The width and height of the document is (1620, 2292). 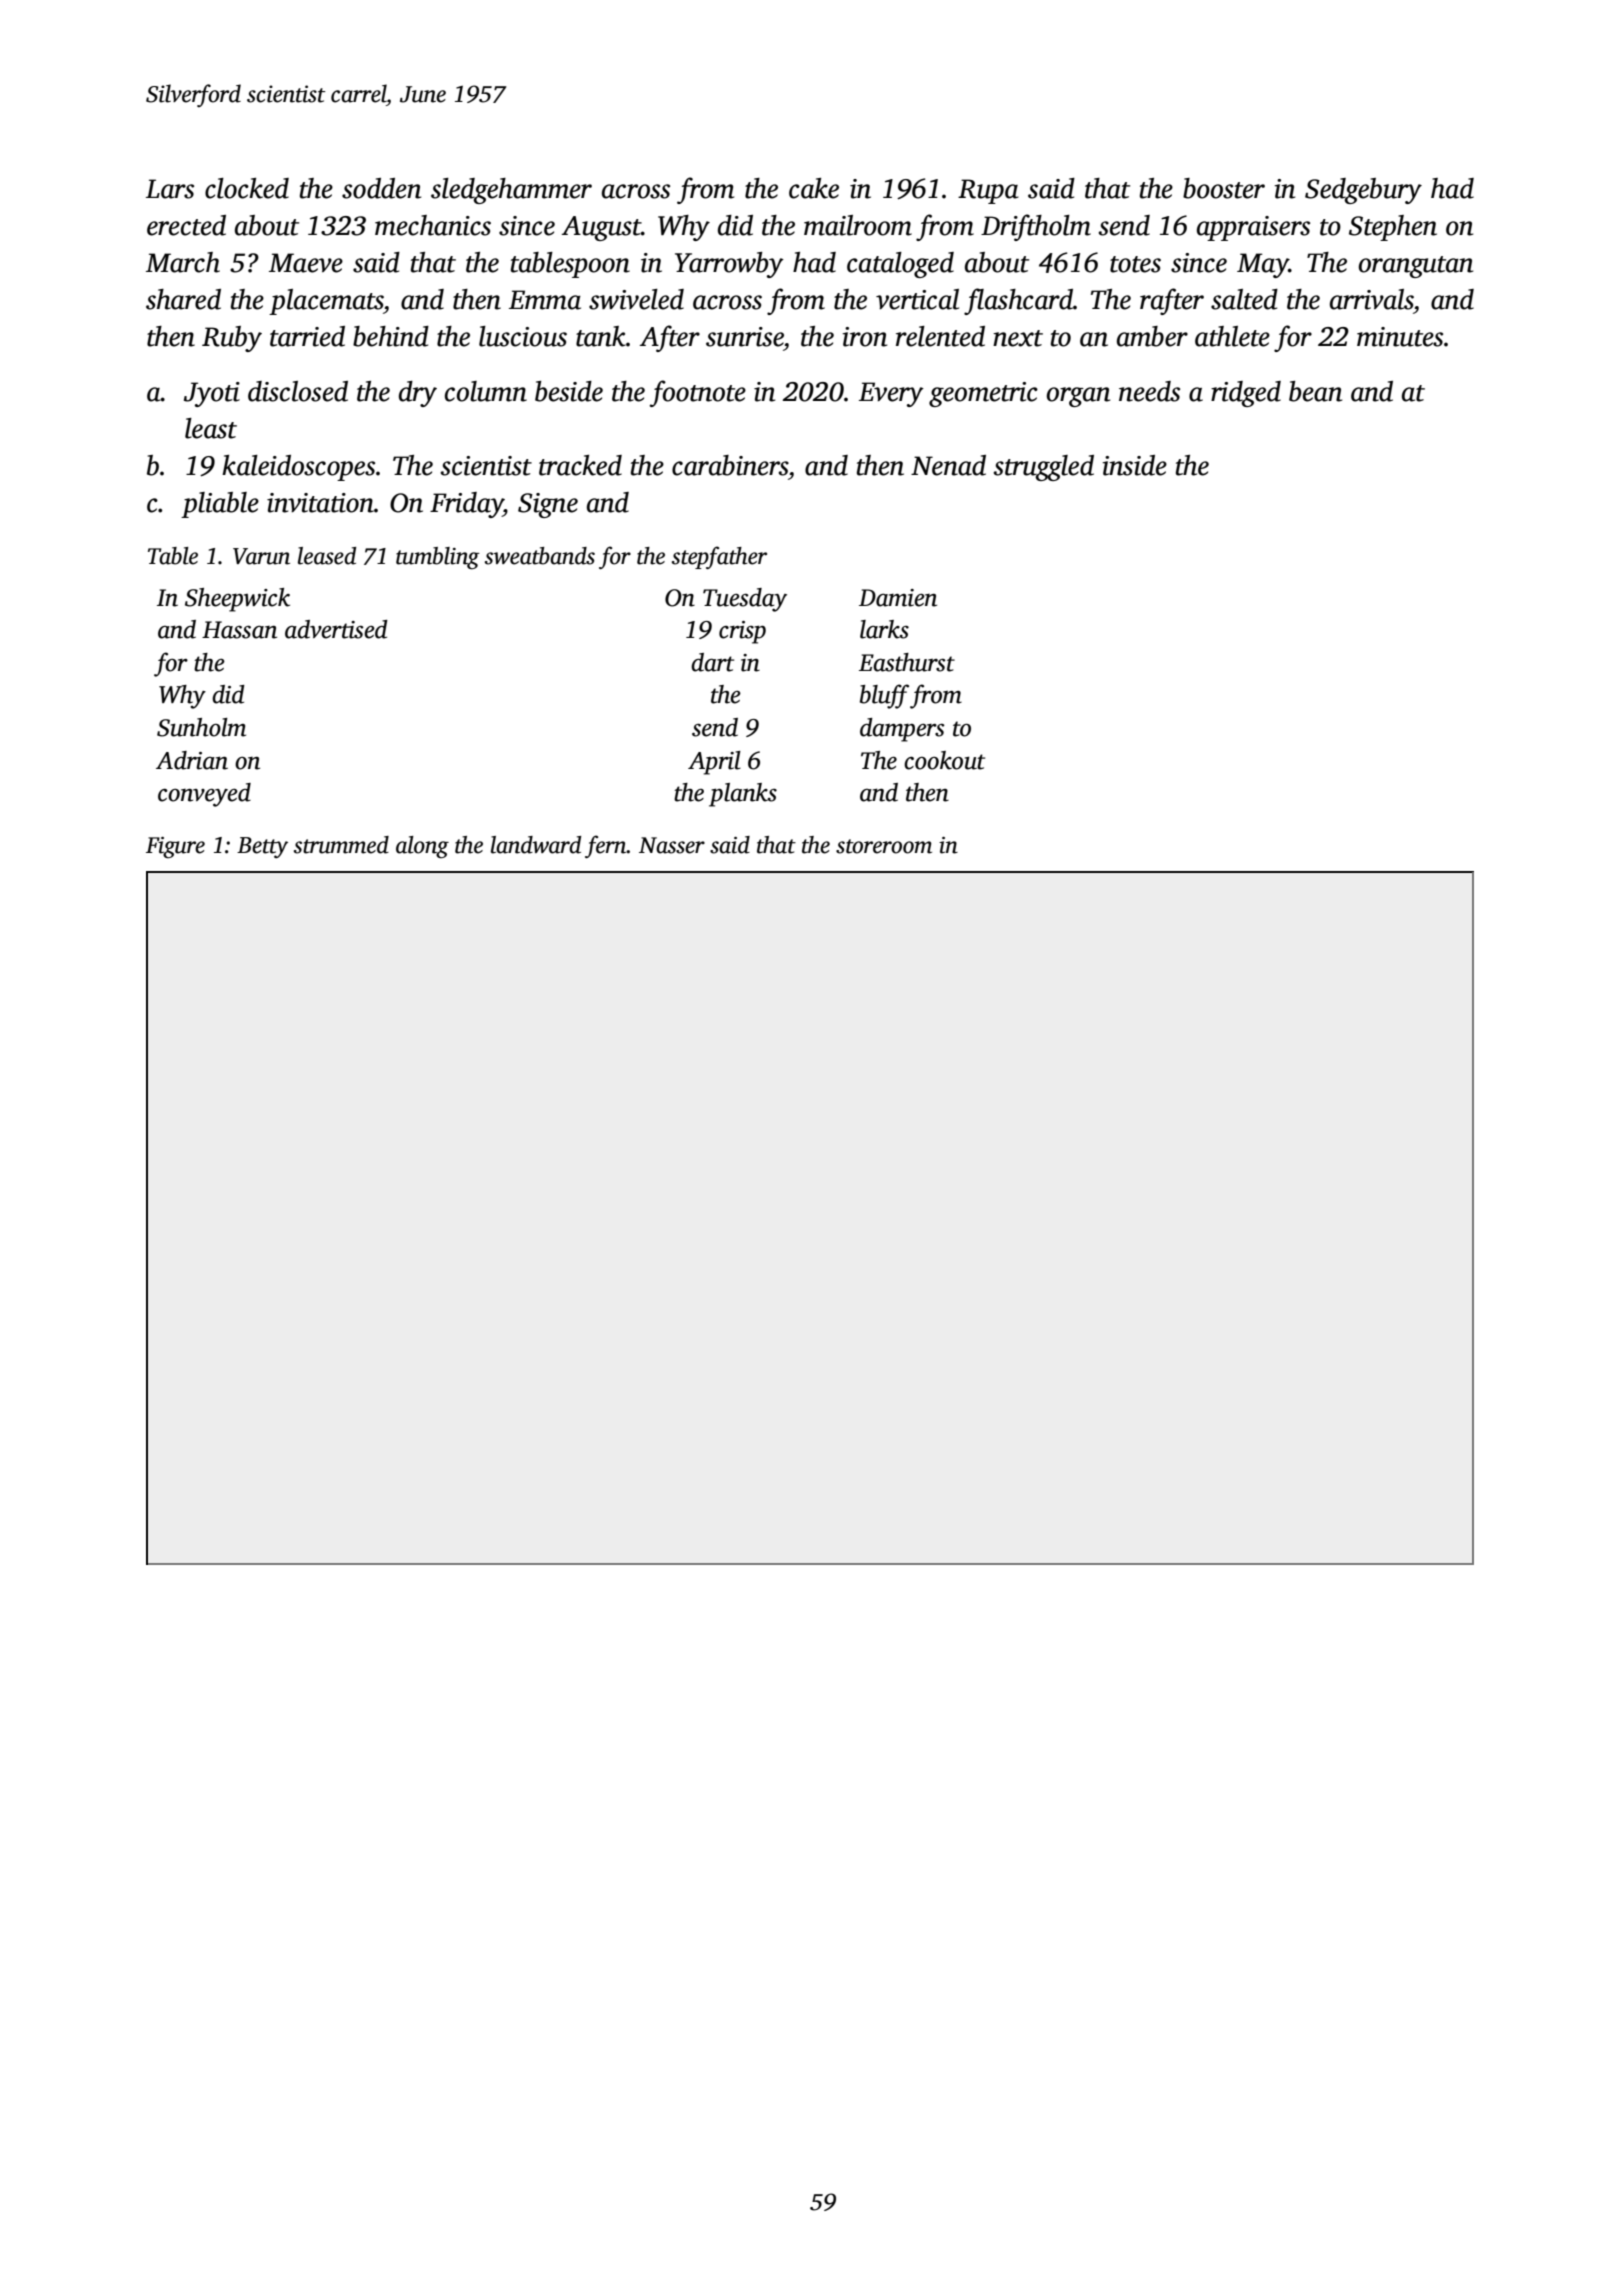 I want to click on ridged, so click(x=1246, y=394).
